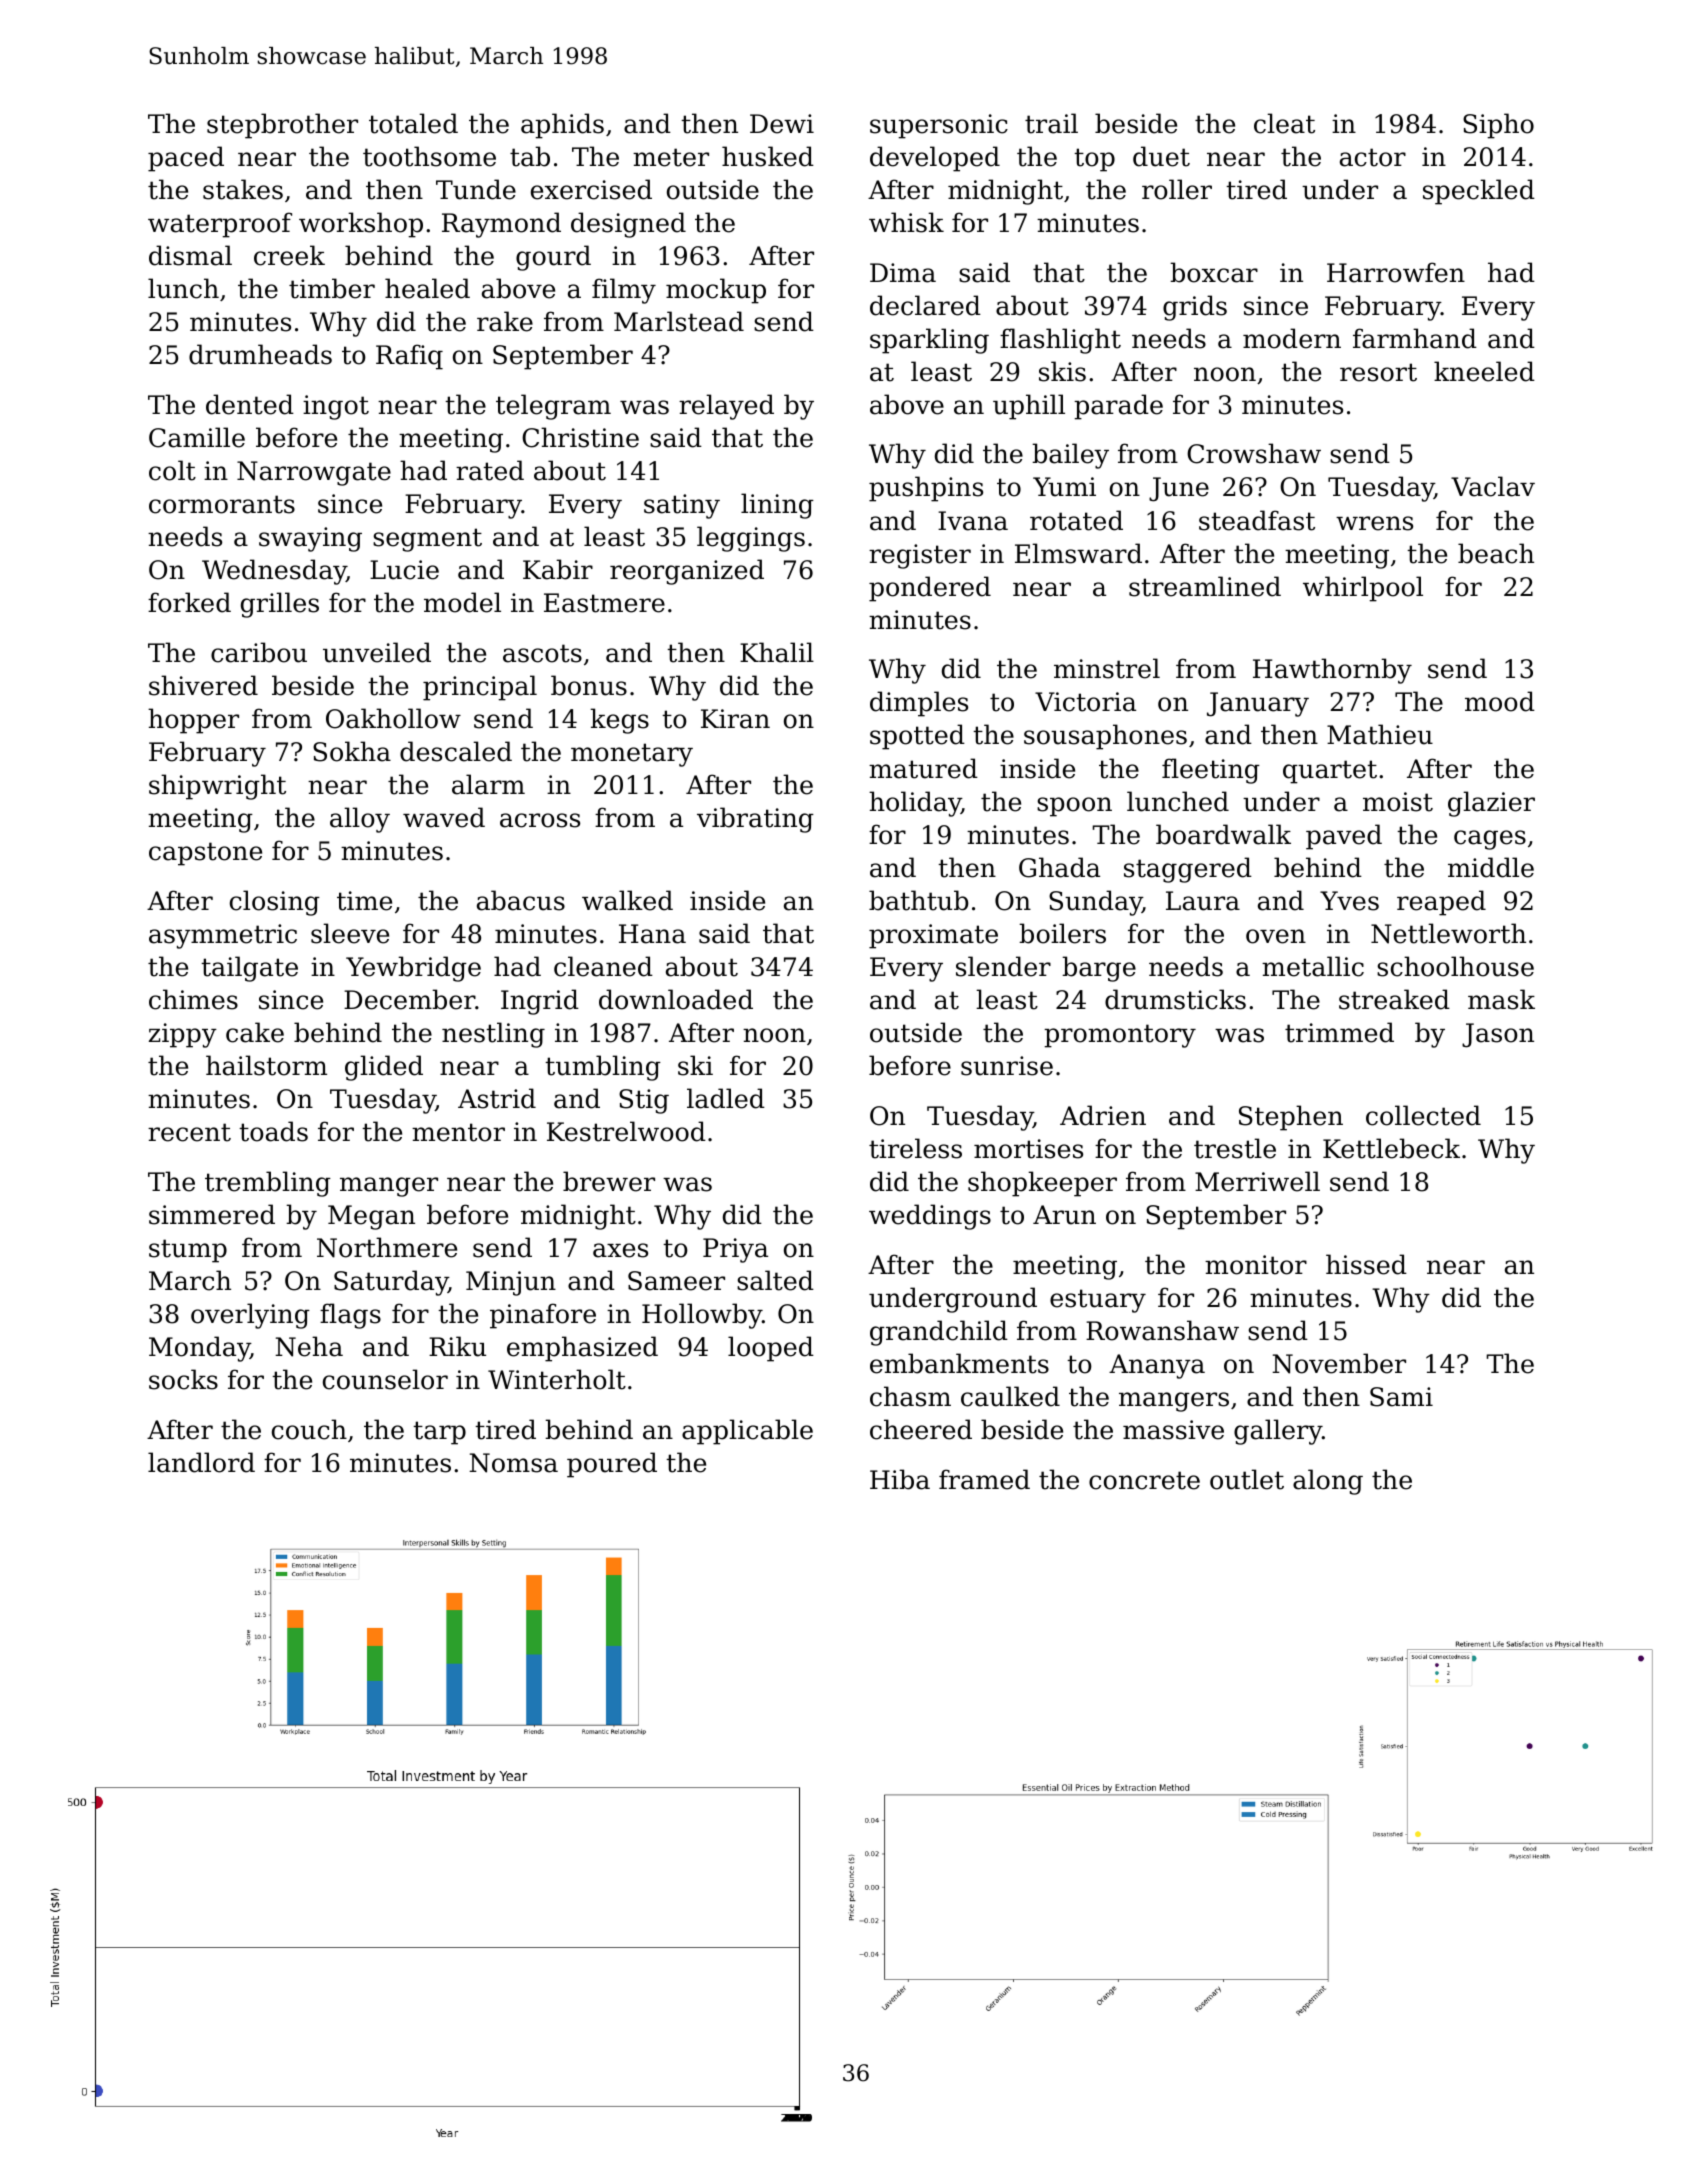 Image resolution: width=1683 pixels, height=2178 pixels. I want to click on Dewi, so click(782, 124).
